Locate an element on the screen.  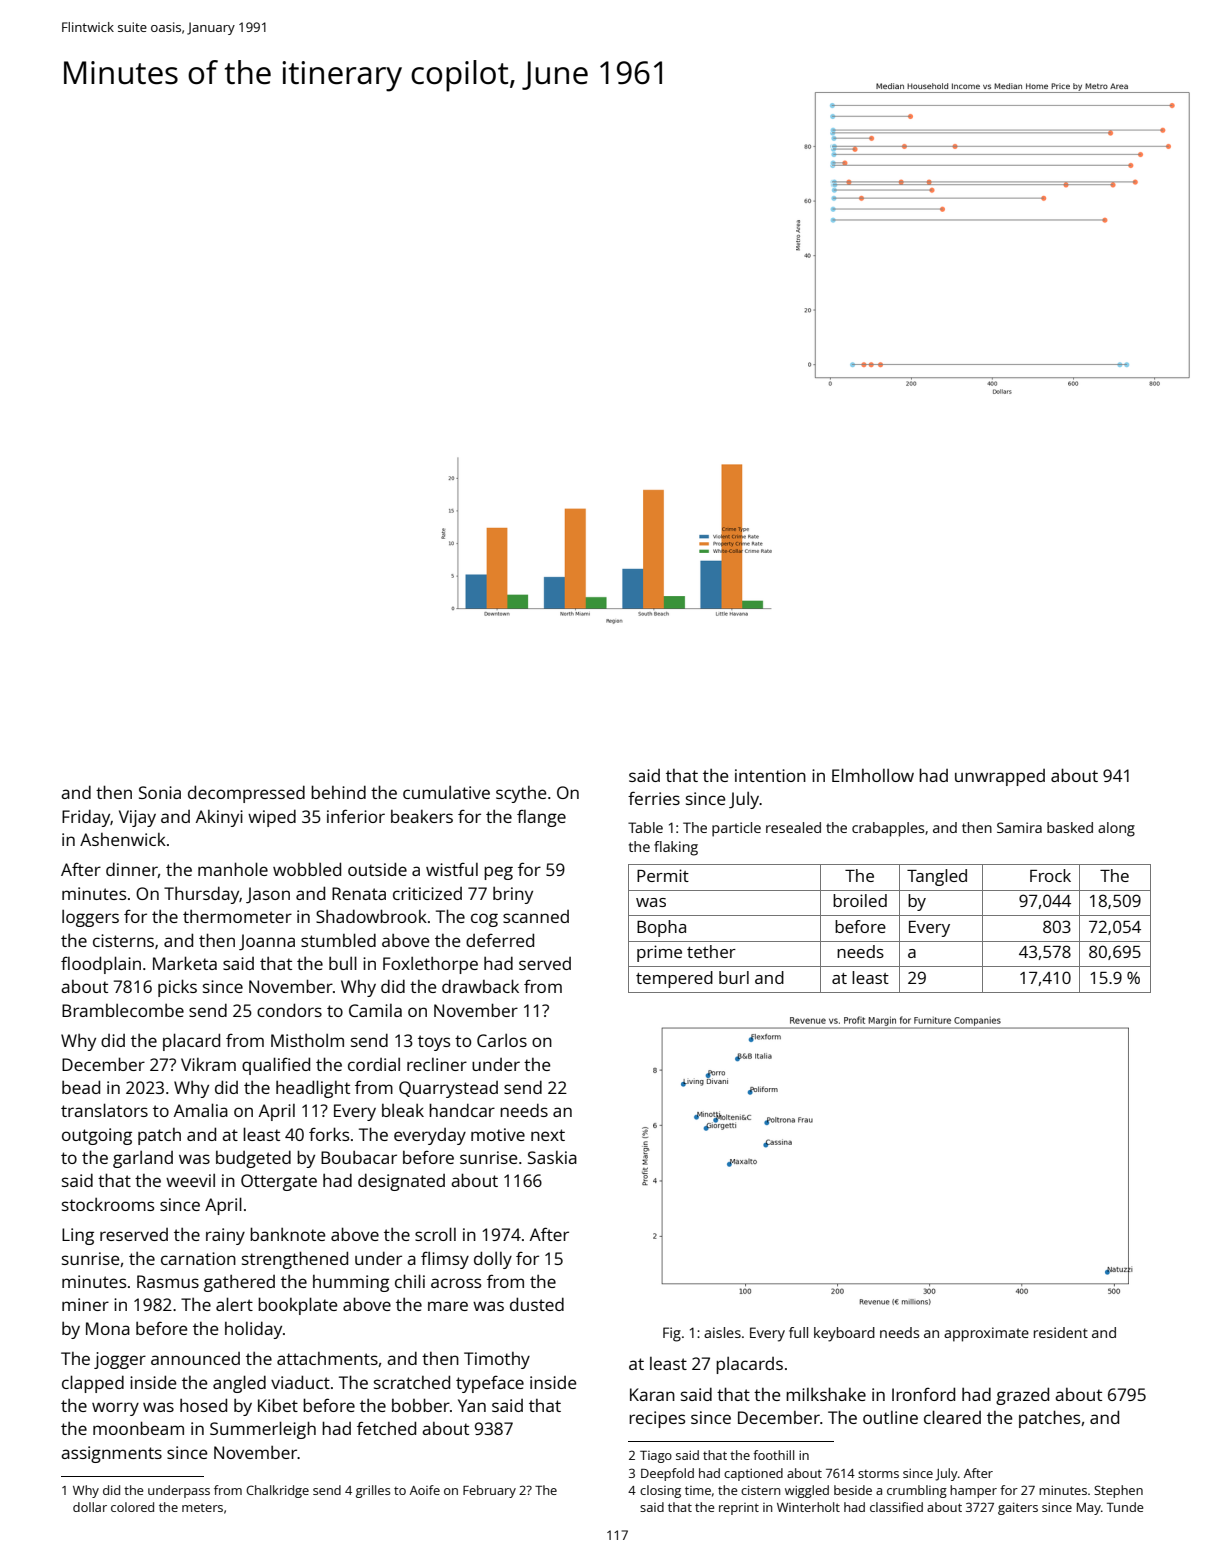
inferior is located at coordinates (356, 816).
